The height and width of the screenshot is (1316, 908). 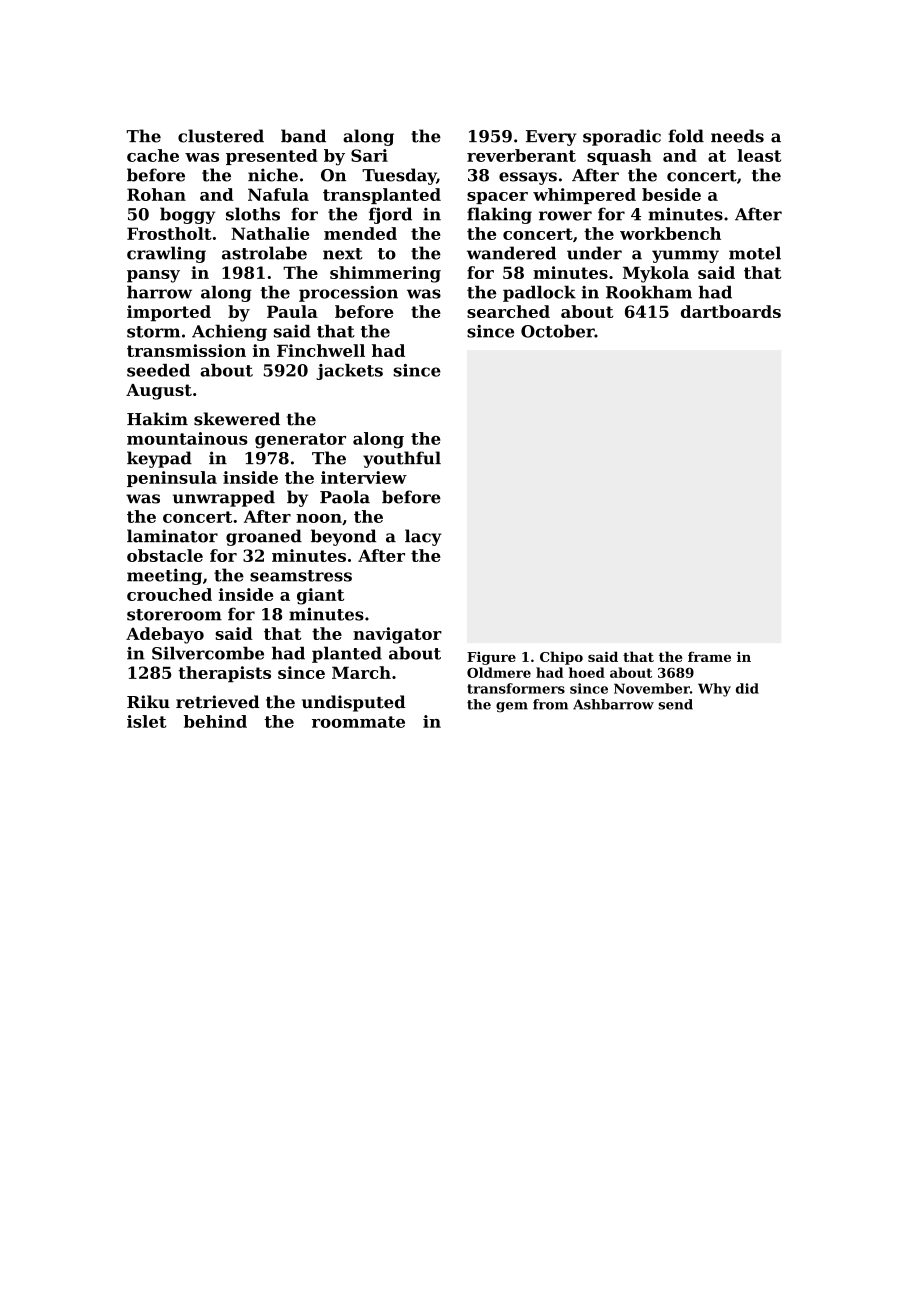 I want to click on crouched, so click(x=169, y=594).
